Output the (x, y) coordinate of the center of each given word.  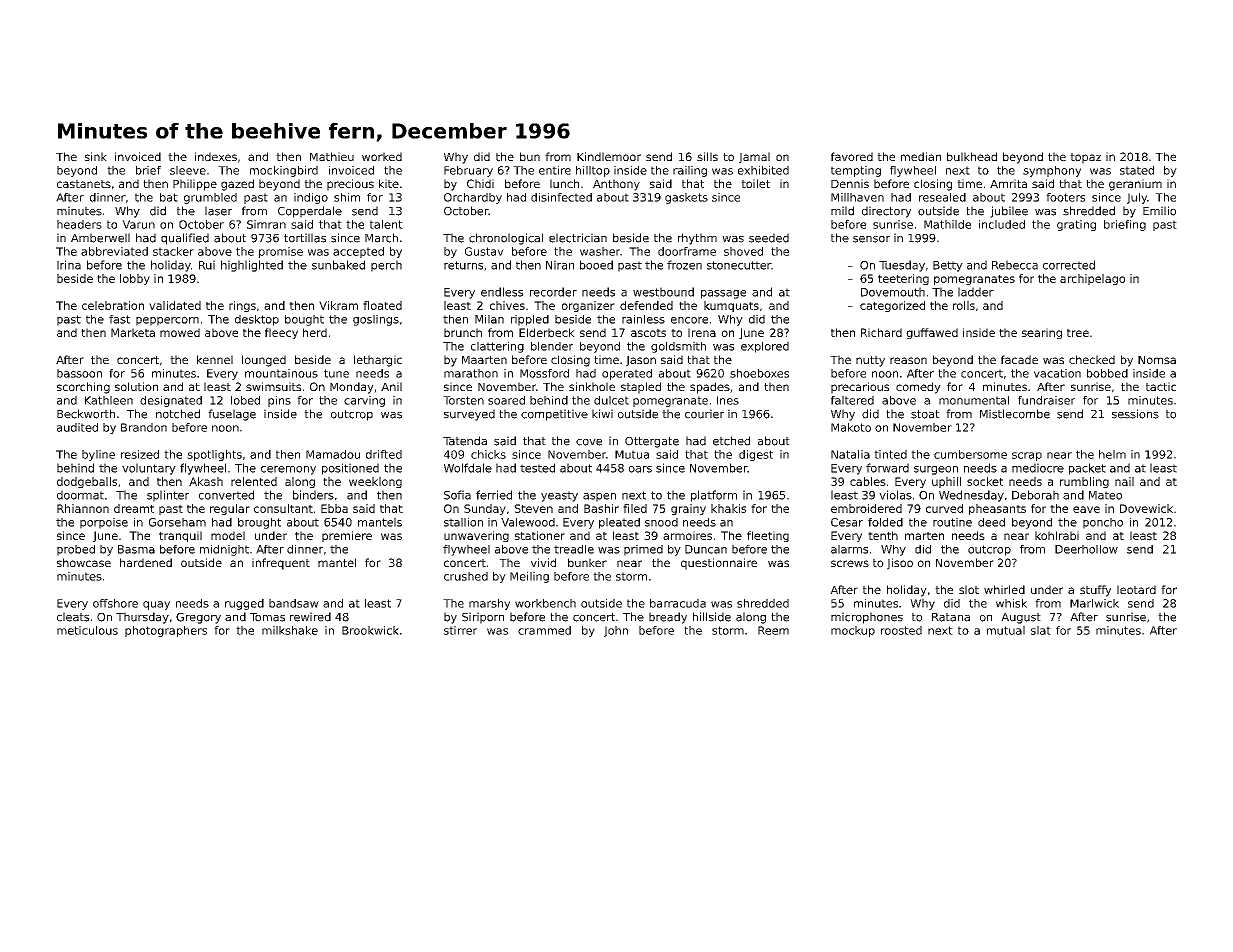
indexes (216, 156)
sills (707, 156)
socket (985, 481)
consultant (283, 508)
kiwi (602, 413)
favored (852, 156)
